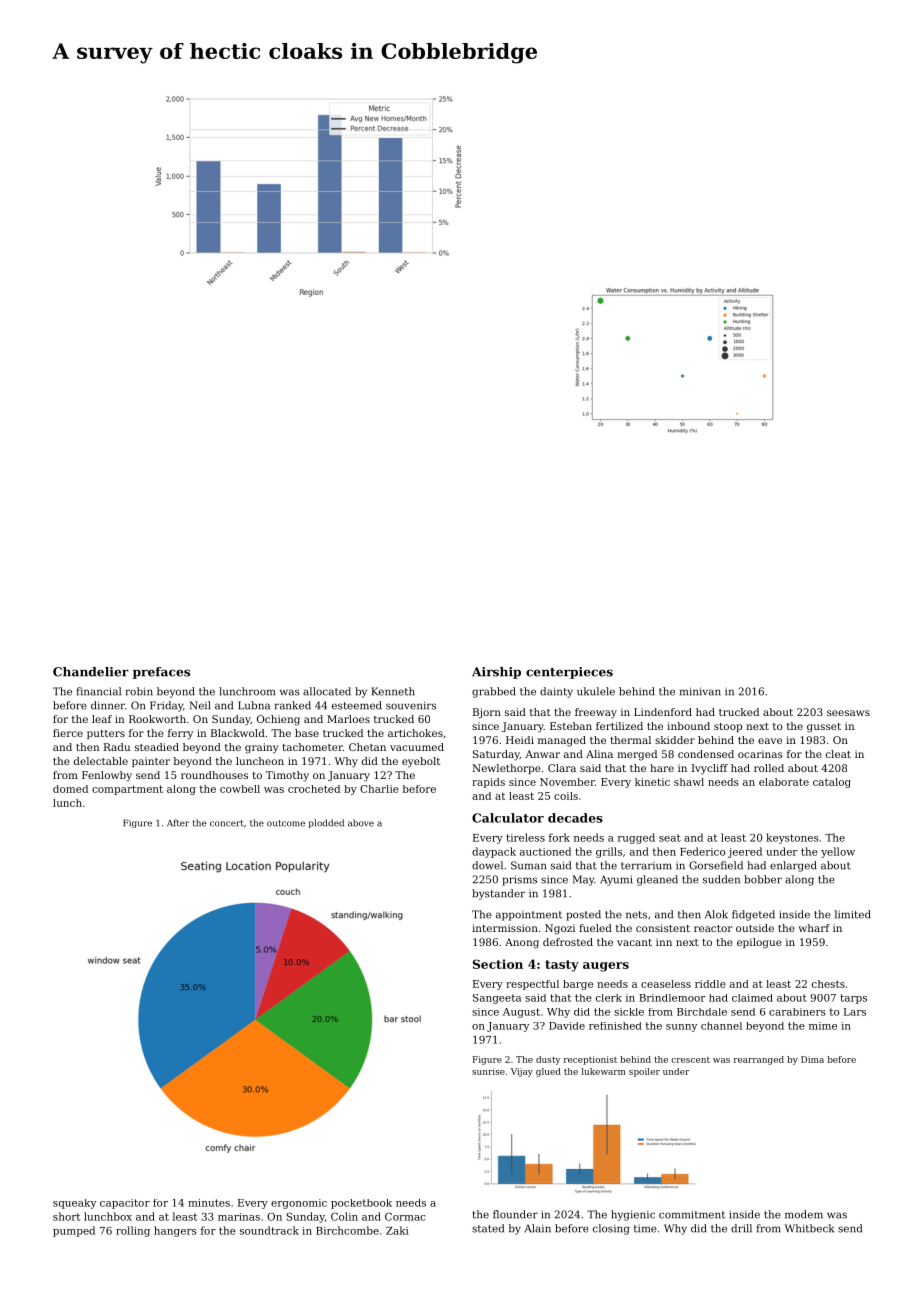 The height and width of the screenshot is (1308, 924). I want to click on epilogue, so click(759, 943).
